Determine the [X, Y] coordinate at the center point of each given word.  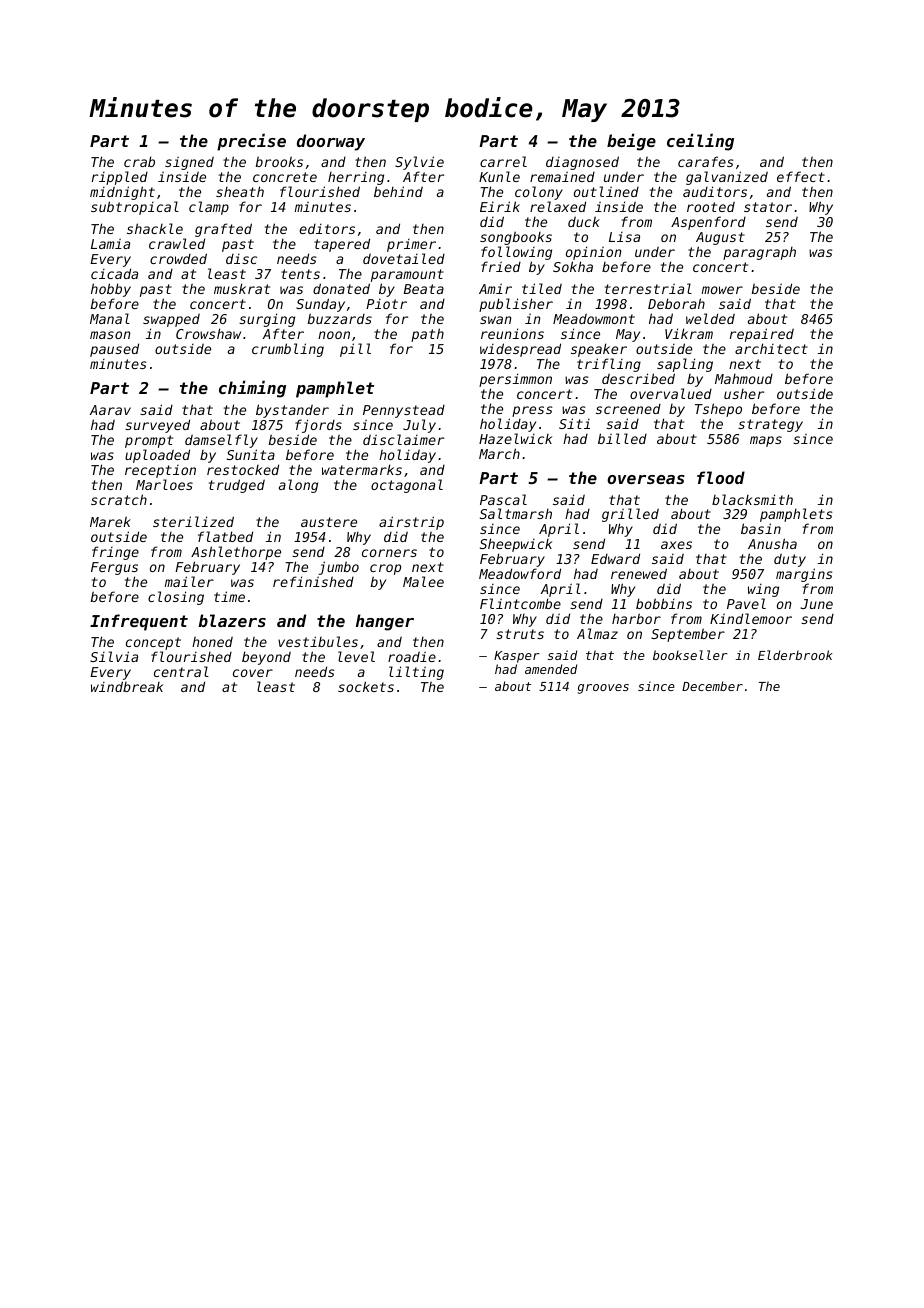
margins [804, 576]
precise [251, 142]
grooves [603, 689]
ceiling [700, 142]
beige [631, 142]
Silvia [114, 656]
